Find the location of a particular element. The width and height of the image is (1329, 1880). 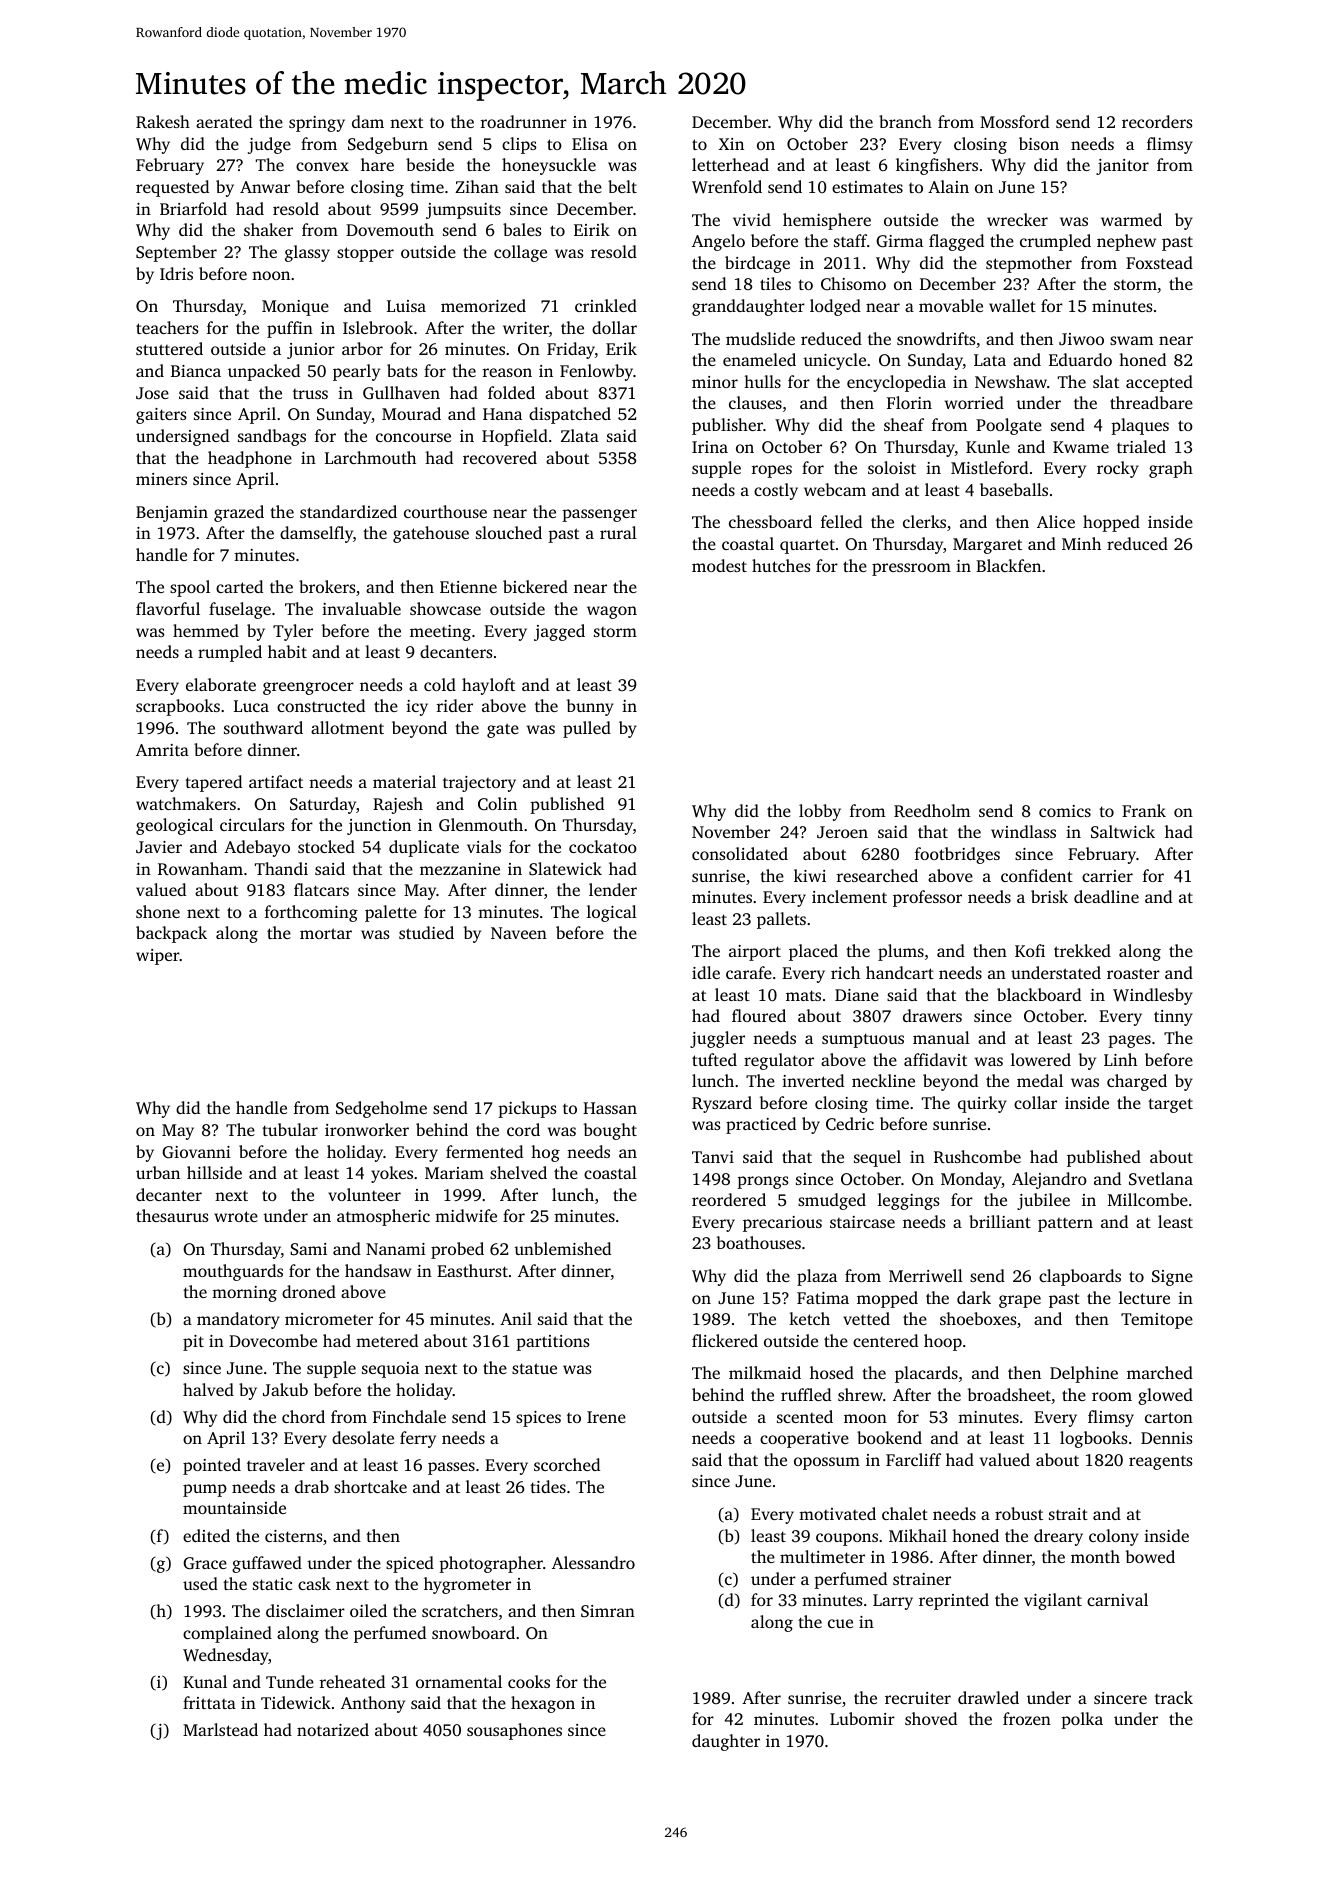

sousaphones is located at coordinates (514, 1731).
